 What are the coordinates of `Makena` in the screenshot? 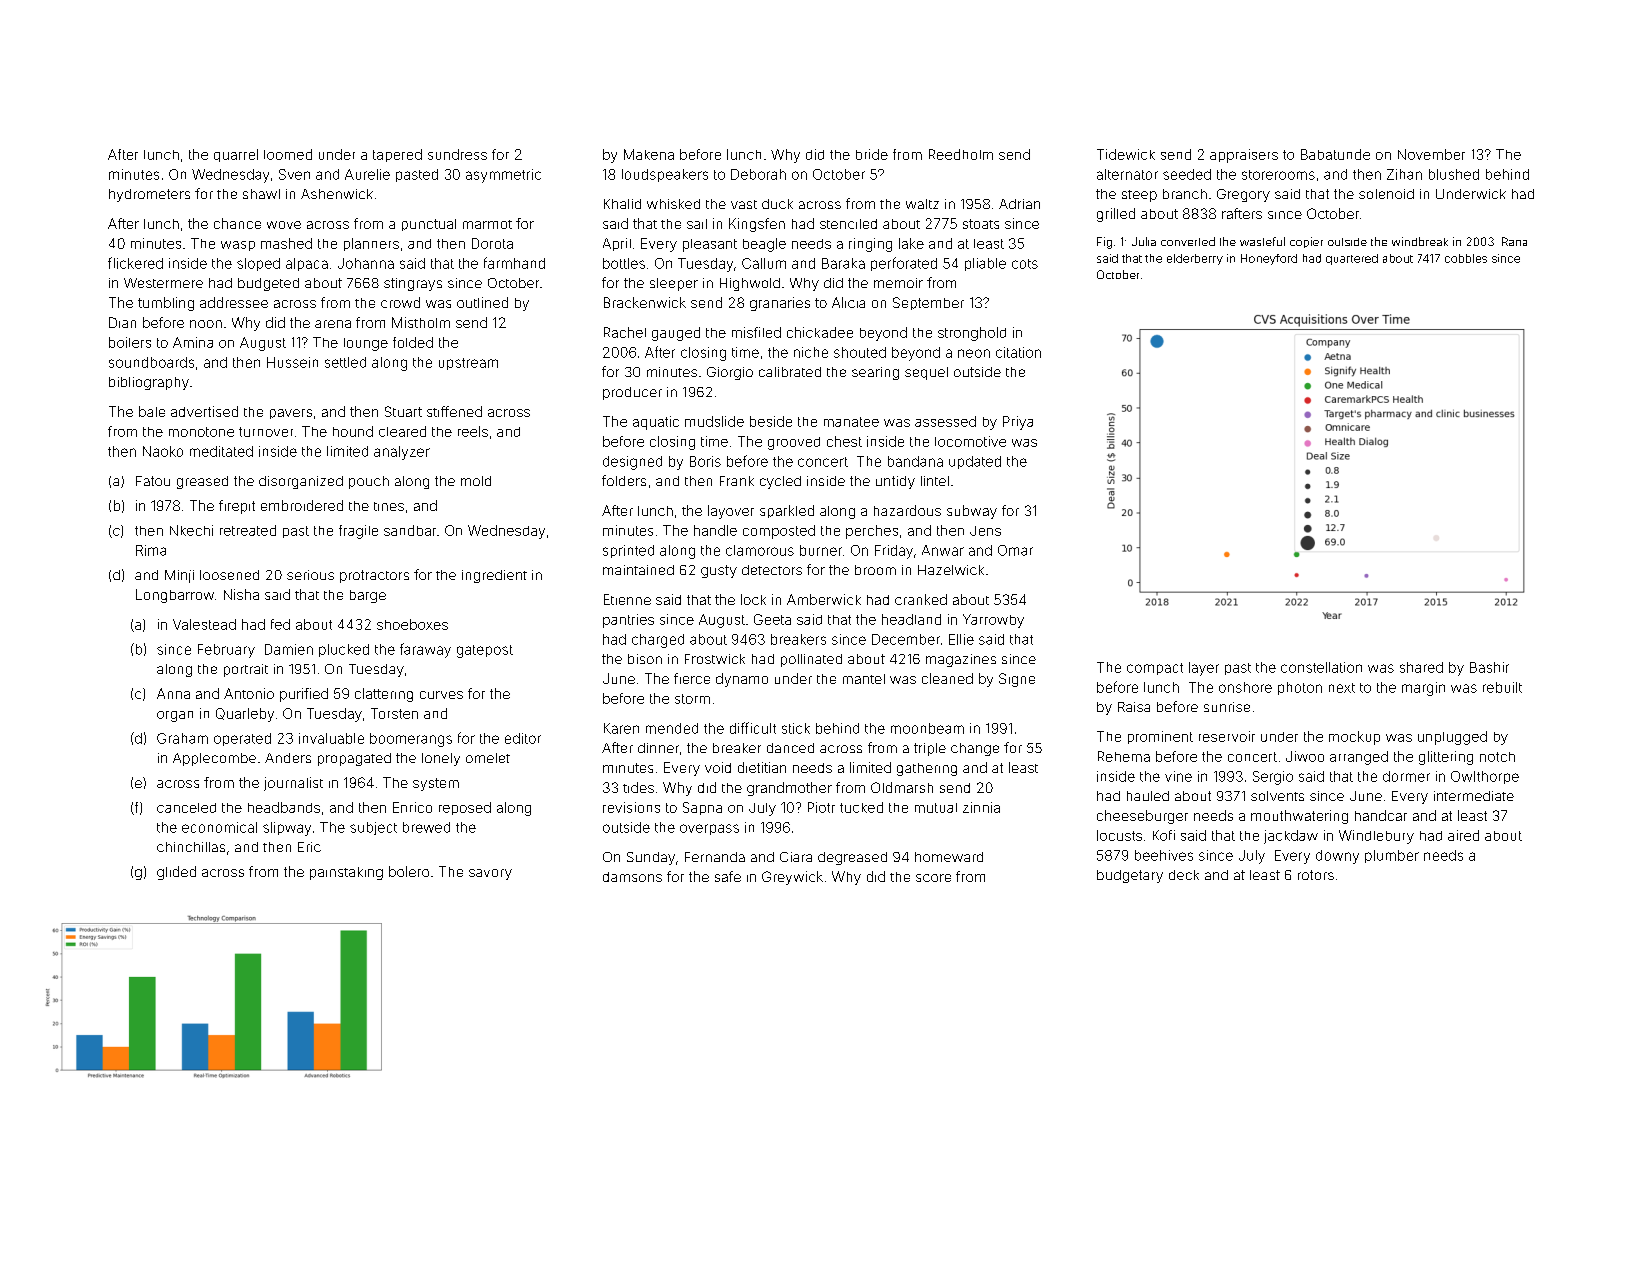 It's located at (649, 154).
